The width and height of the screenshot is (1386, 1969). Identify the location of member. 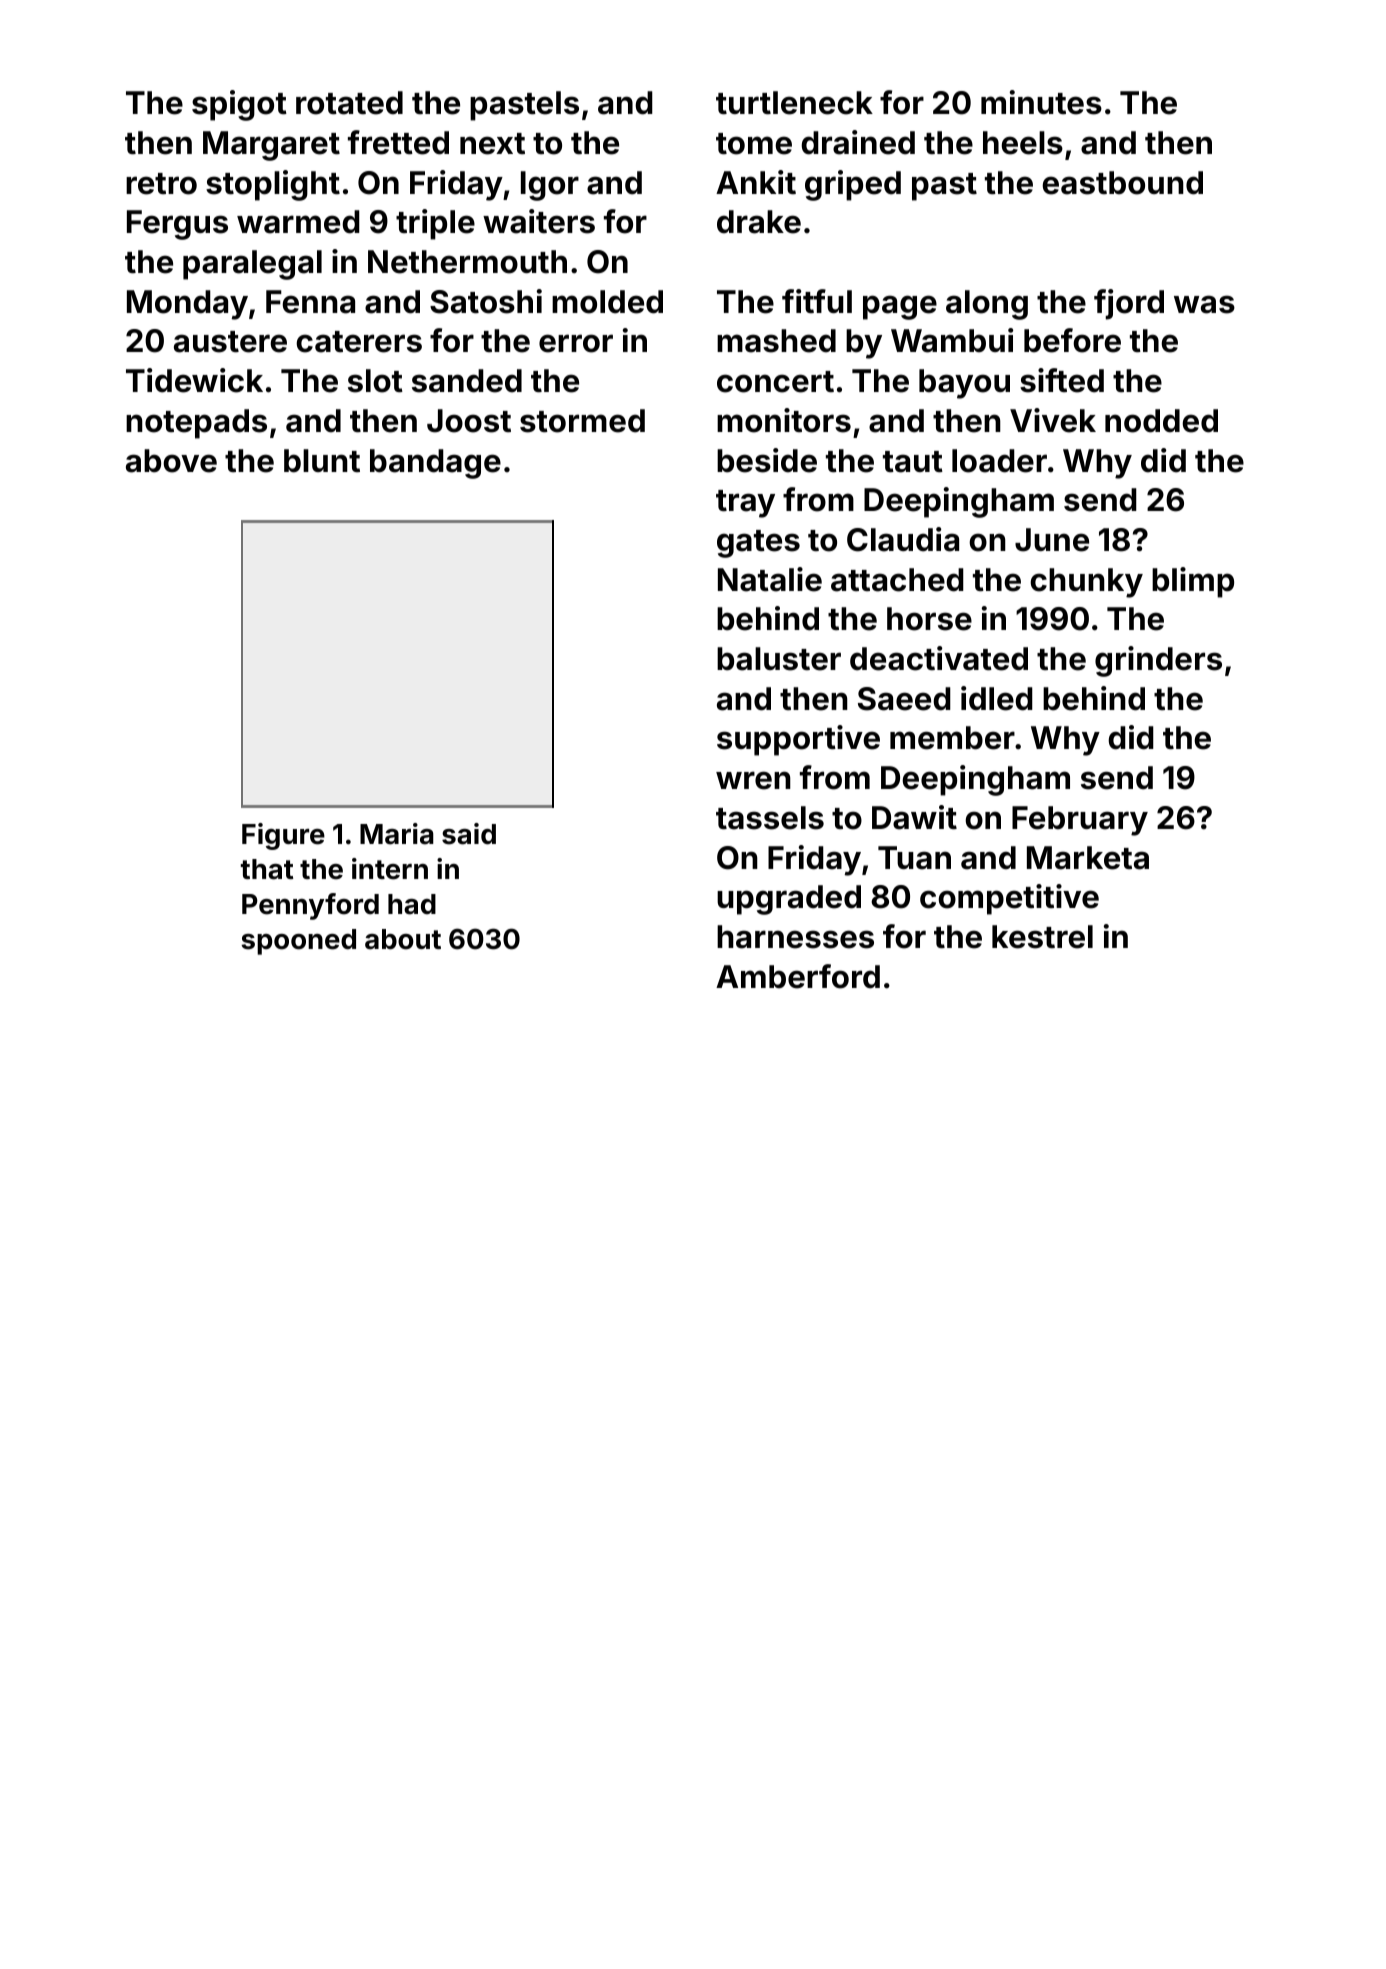
(952, 738).
